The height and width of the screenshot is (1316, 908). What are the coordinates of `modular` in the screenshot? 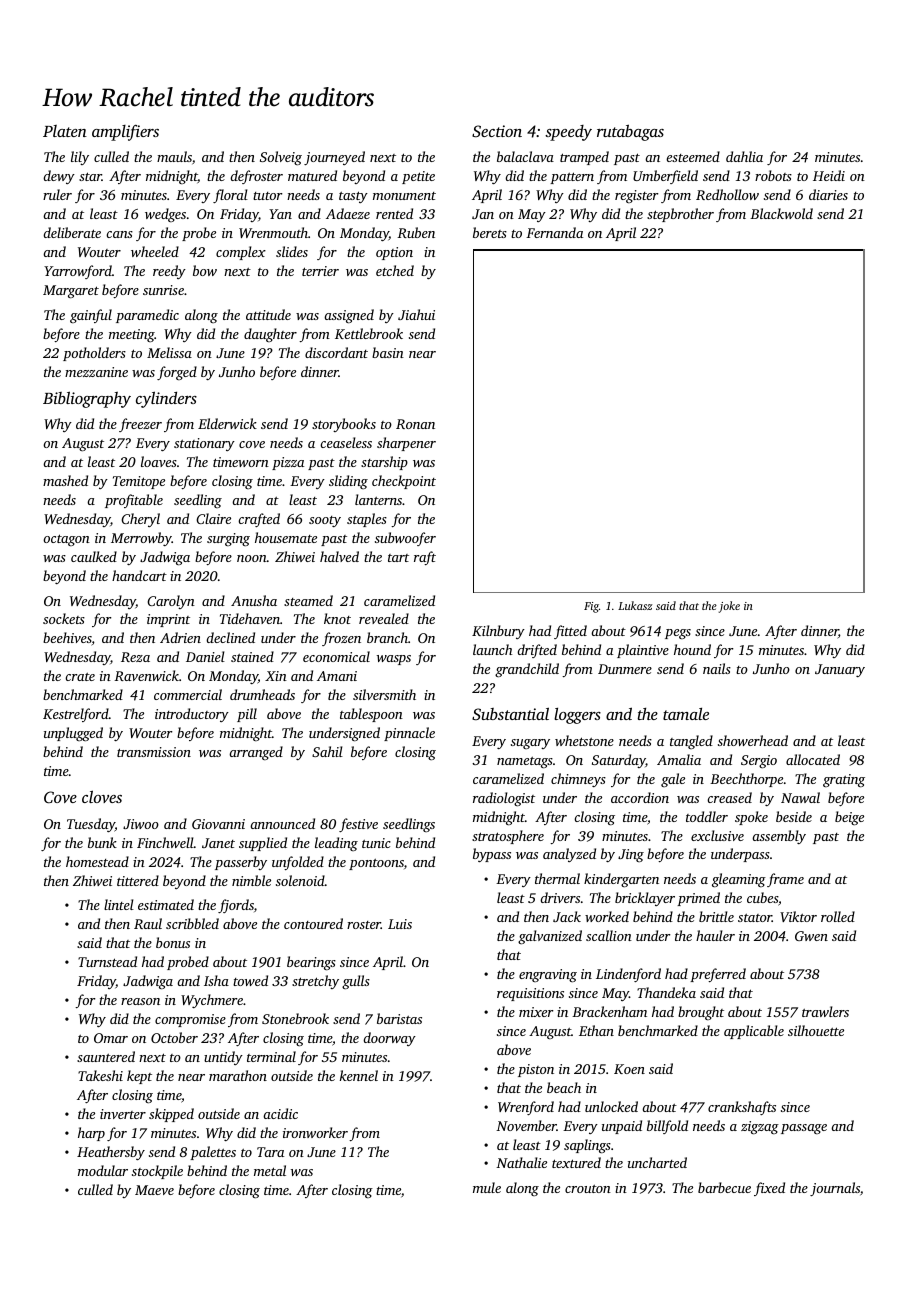 It's located at (103, 1170).
